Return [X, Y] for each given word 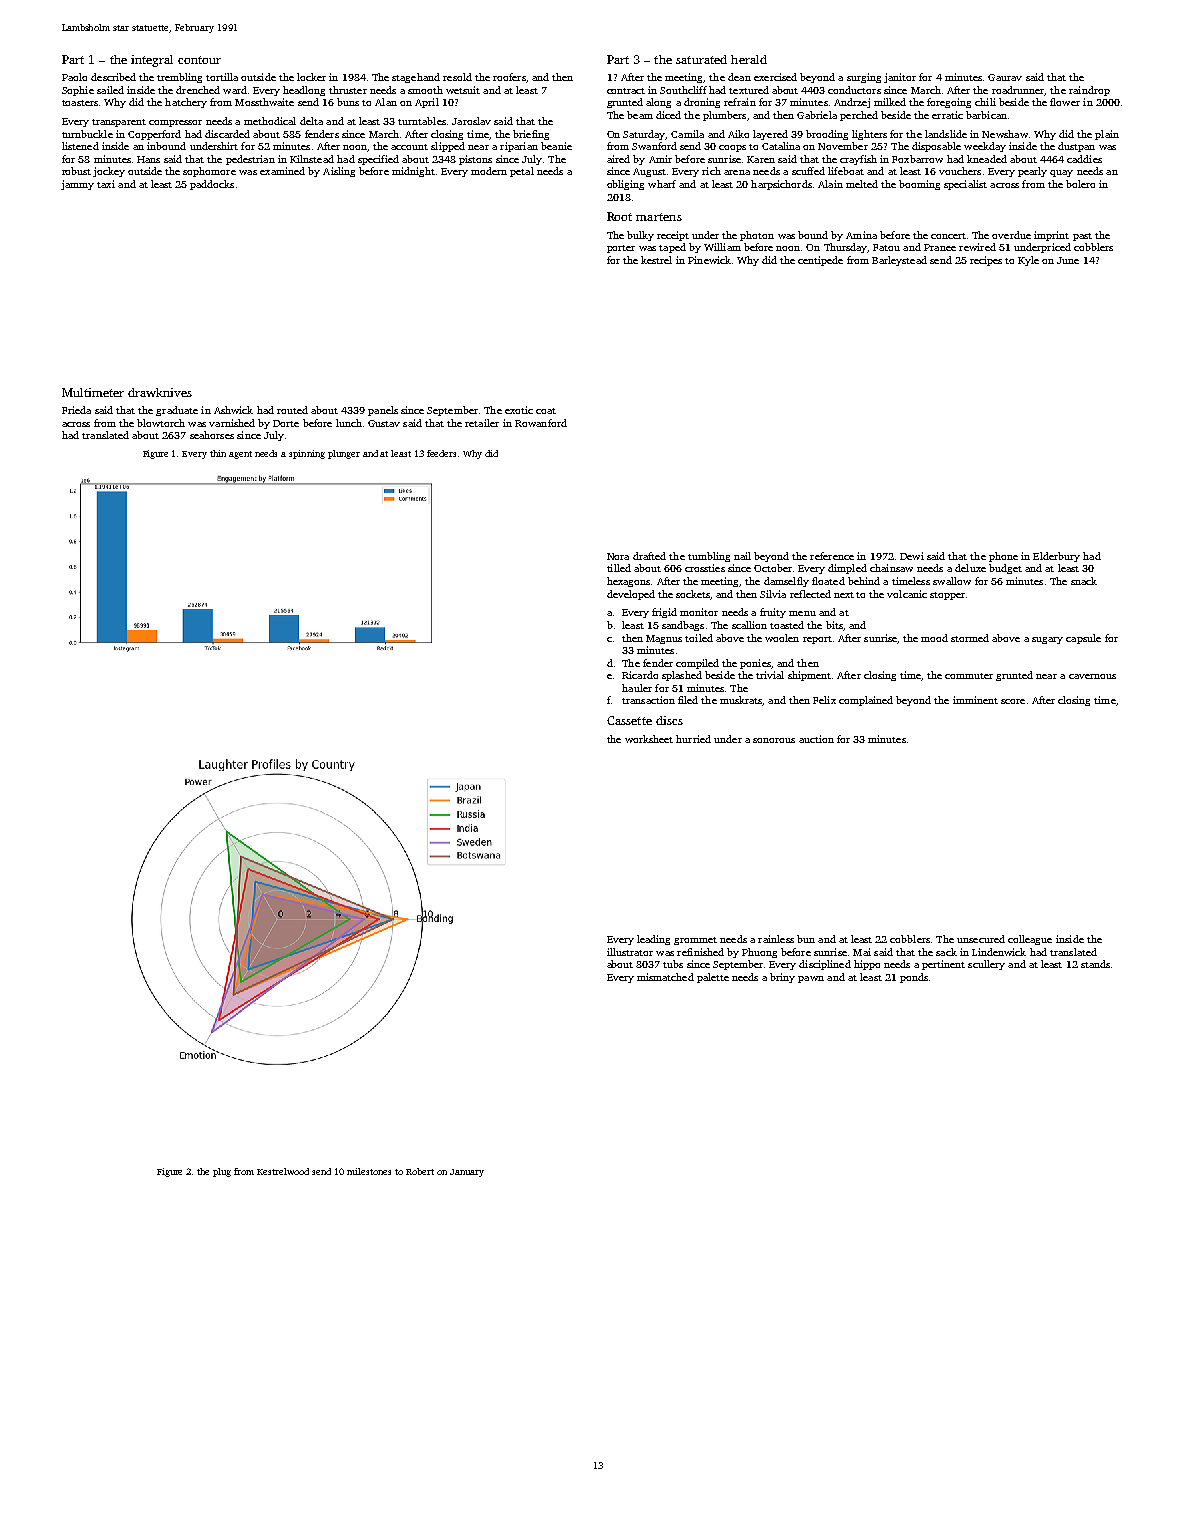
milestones [369, 1171]
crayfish [858, 160]
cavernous [1092, 676]
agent [240, 455]
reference [832, 556]
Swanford [654, 146]
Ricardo [640, 675]
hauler [637, 688]
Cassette [629, 720]
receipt [673, 236]
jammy [77, 185]
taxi [106, 184]
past [1082, 237]
